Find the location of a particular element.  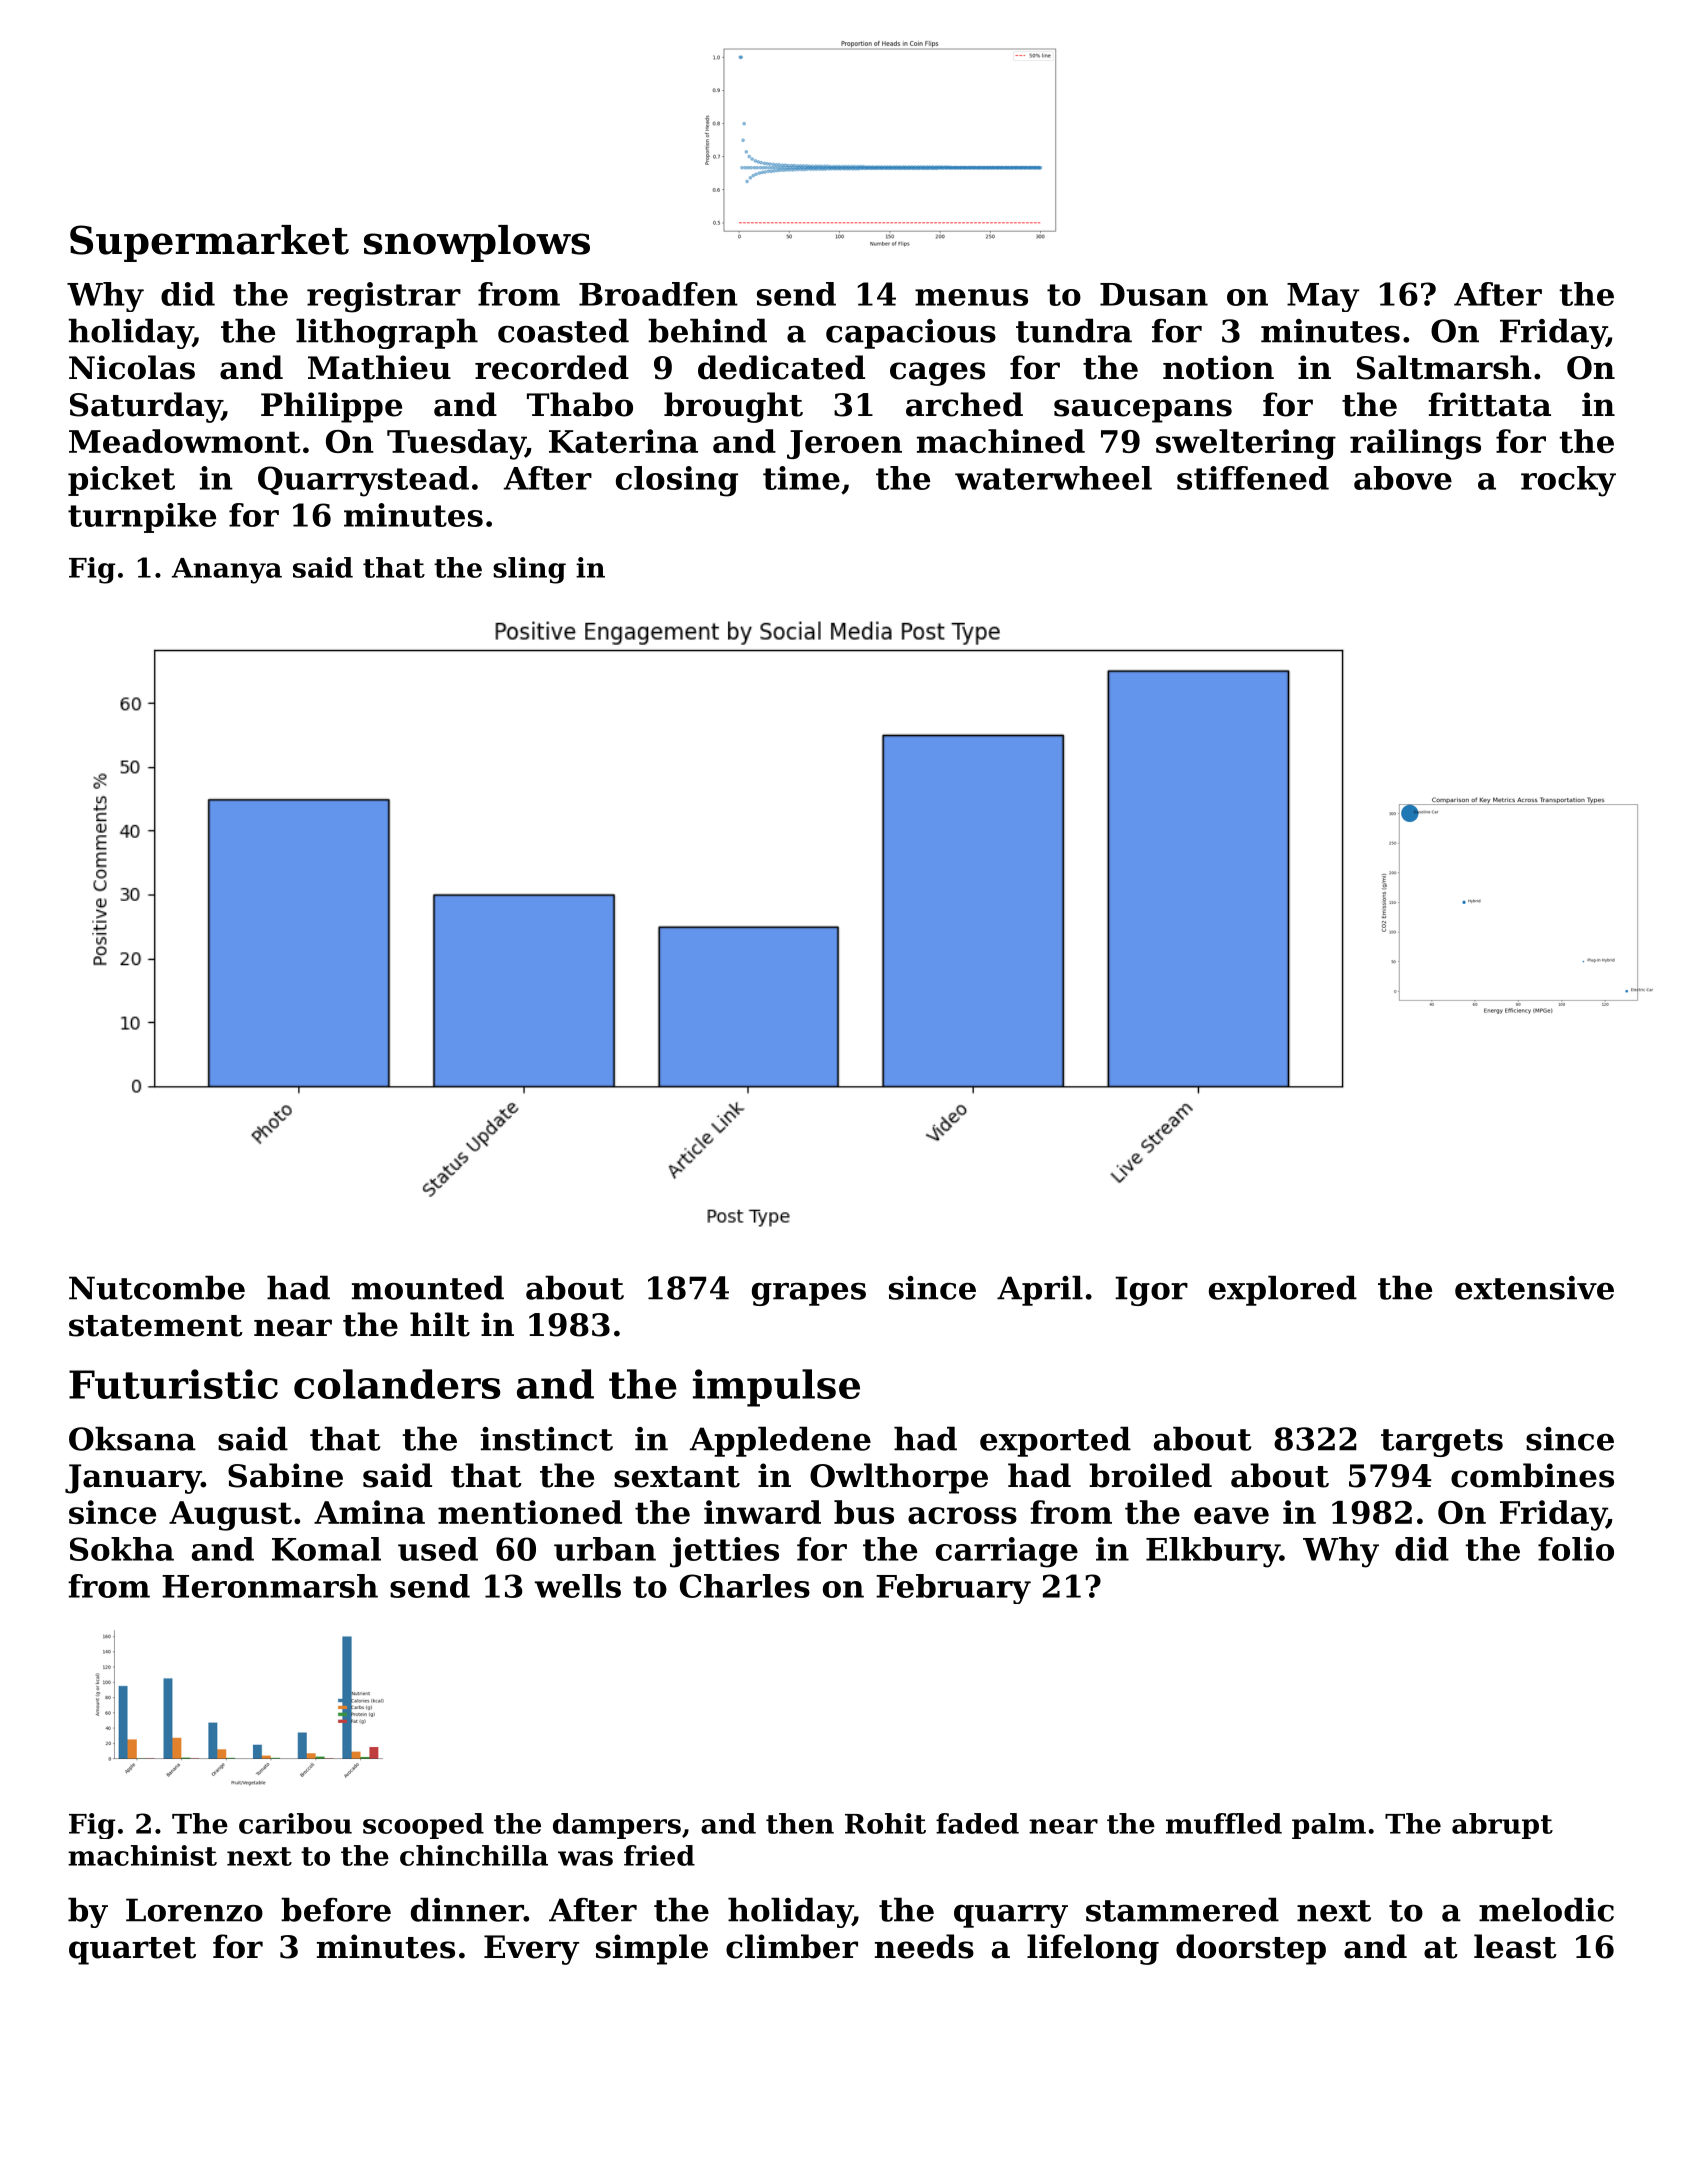

Every is located at coordinates (531, 1950).
